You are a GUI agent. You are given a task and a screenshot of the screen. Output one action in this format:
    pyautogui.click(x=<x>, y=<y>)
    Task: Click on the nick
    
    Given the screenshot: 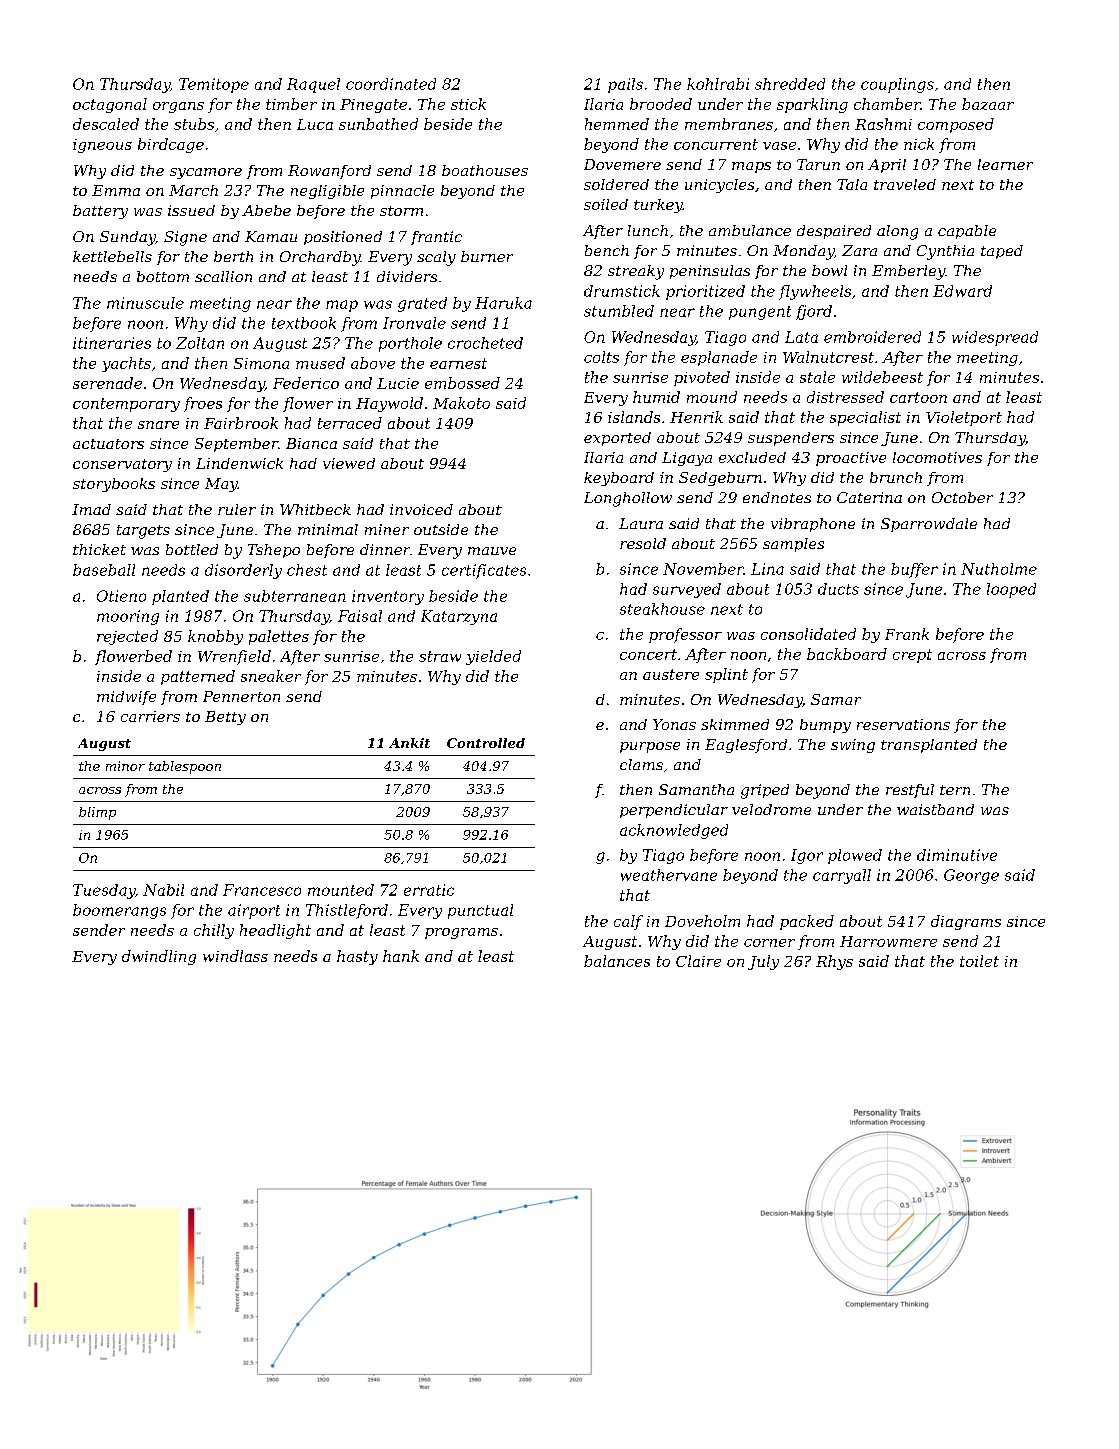 What is the action you would take?
    pyautogui.click(x=919, y=144)
